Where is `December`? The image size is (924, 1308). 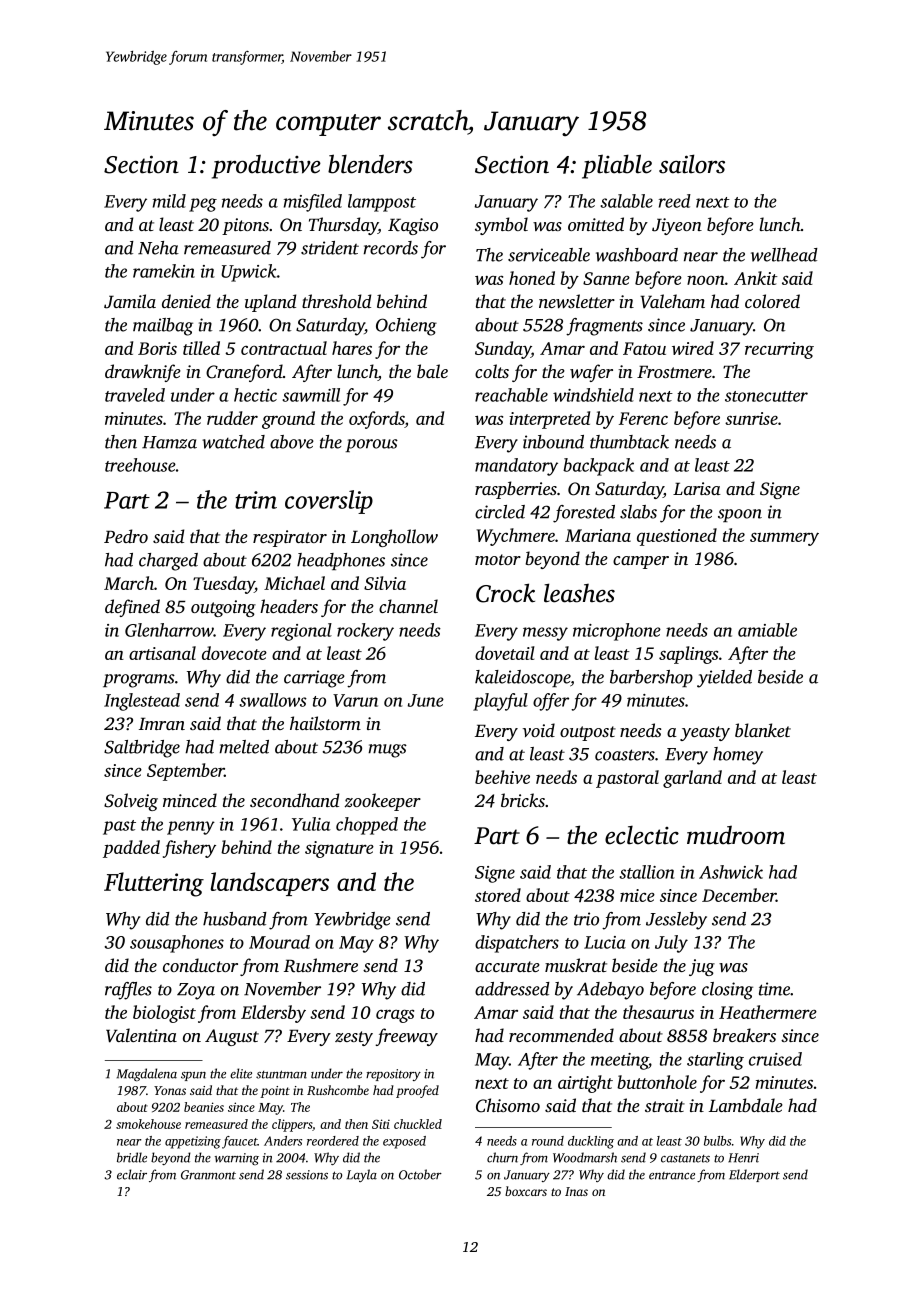 December is located at coordinates (739, 895).
